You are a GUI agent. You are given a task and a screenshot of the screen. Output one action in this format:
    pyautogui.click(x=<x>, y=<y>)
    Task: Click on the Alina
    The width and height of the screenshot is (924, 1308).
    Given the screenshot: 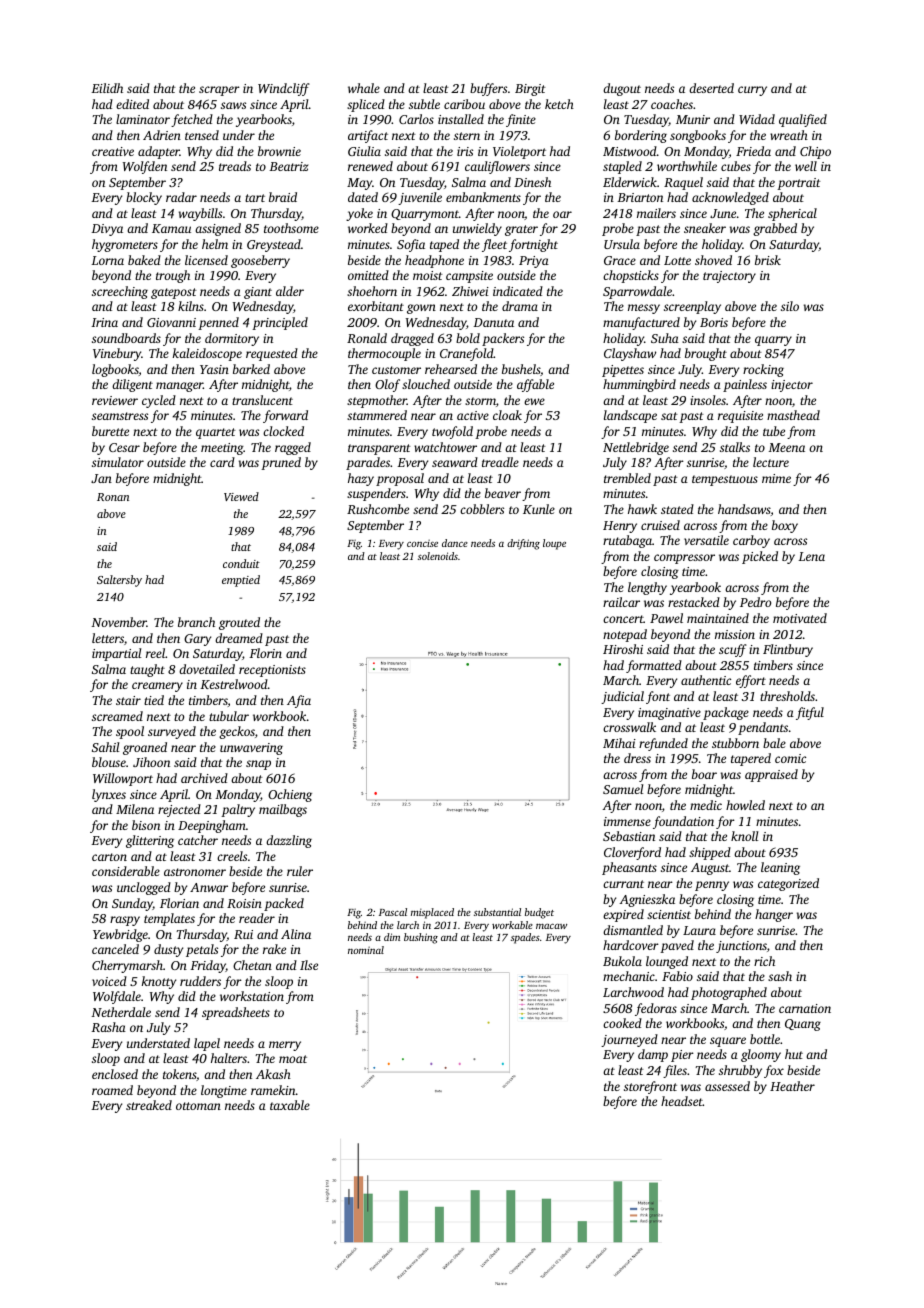 What is the action you would take?
    pyautogui.click(x=296, y=934)
